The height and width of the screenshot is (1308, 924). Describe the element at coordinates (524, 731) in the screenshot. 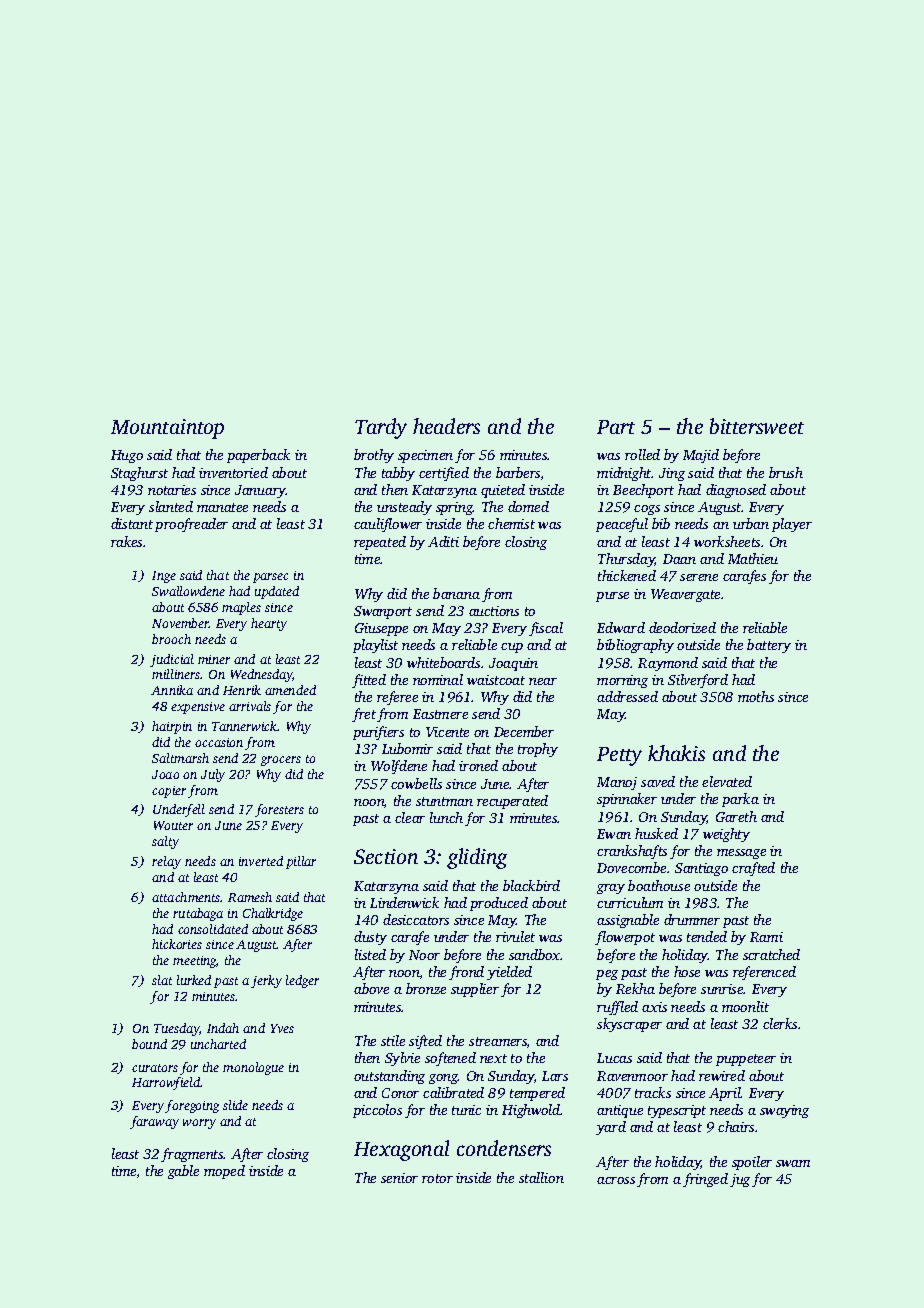

I see `December` at that location.
